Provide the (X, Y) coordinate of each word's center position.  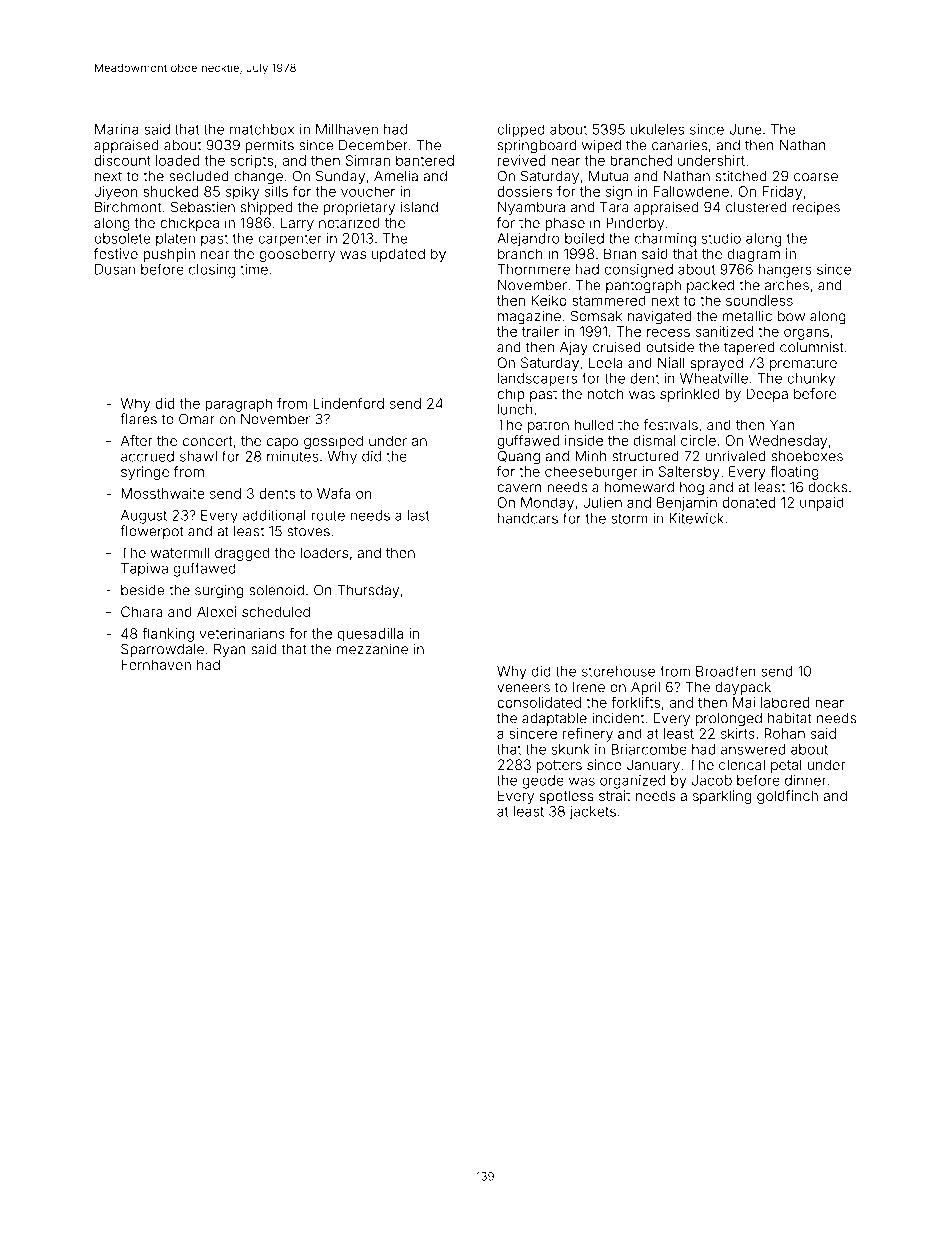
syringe (145, 473)
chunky (811, 380)
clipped (521, 131)
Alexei (216, 611)
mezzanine (372, 649)
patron (548, 426)
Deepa (767, 395)
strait (614, 795)
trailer (540, 331)
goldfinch (787, 797)
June (745, 129)
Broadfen (726, 671)
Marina (116, 129)
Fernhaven (156, 664)
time (254, 269)
